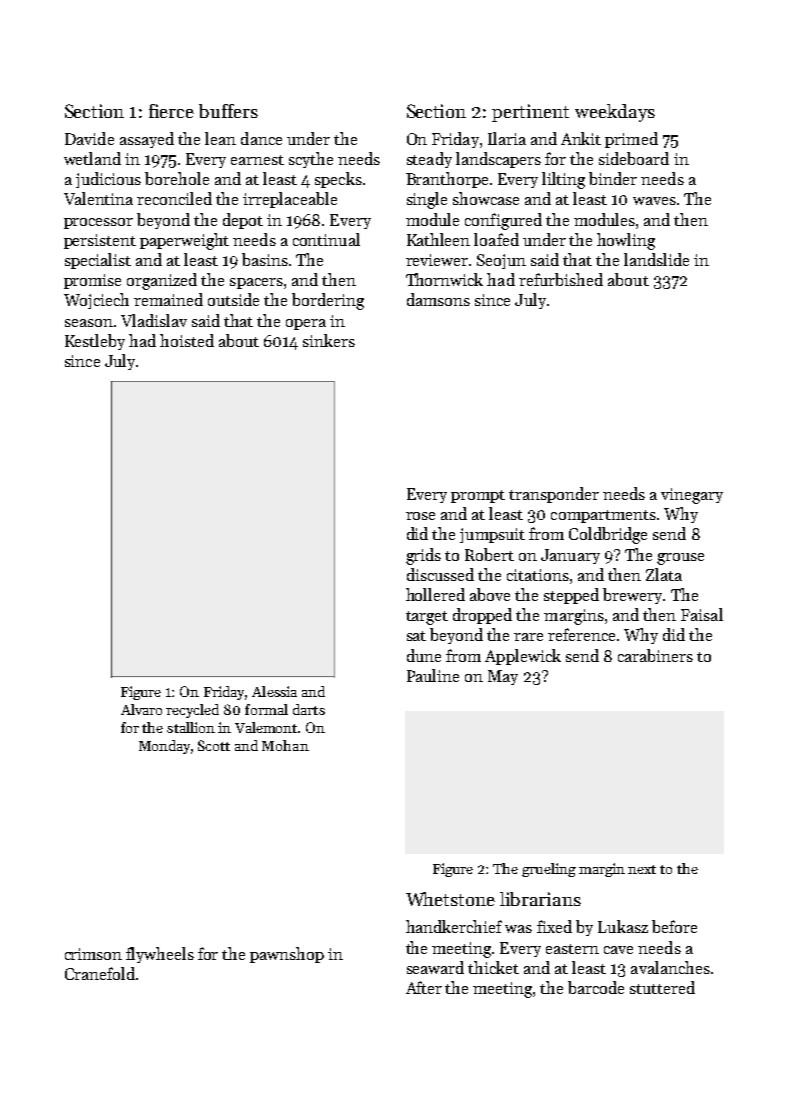 Image resolution: width=788 pixels, height=1118 pixels. I want to click on Kestleby, so click(95, 342).
